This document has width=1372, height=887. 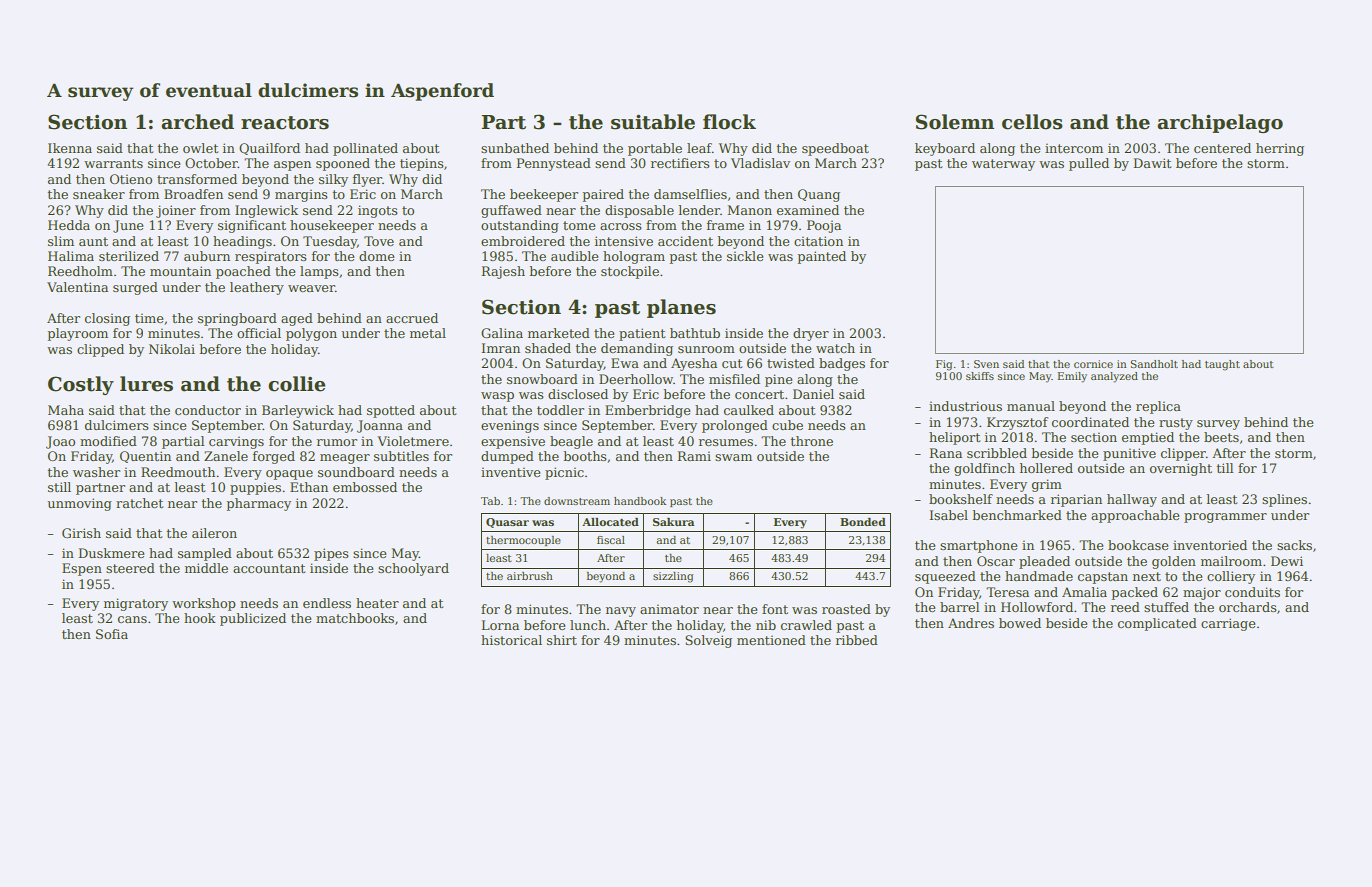 I want to click on squeezed, so click(x=945, y=577).
